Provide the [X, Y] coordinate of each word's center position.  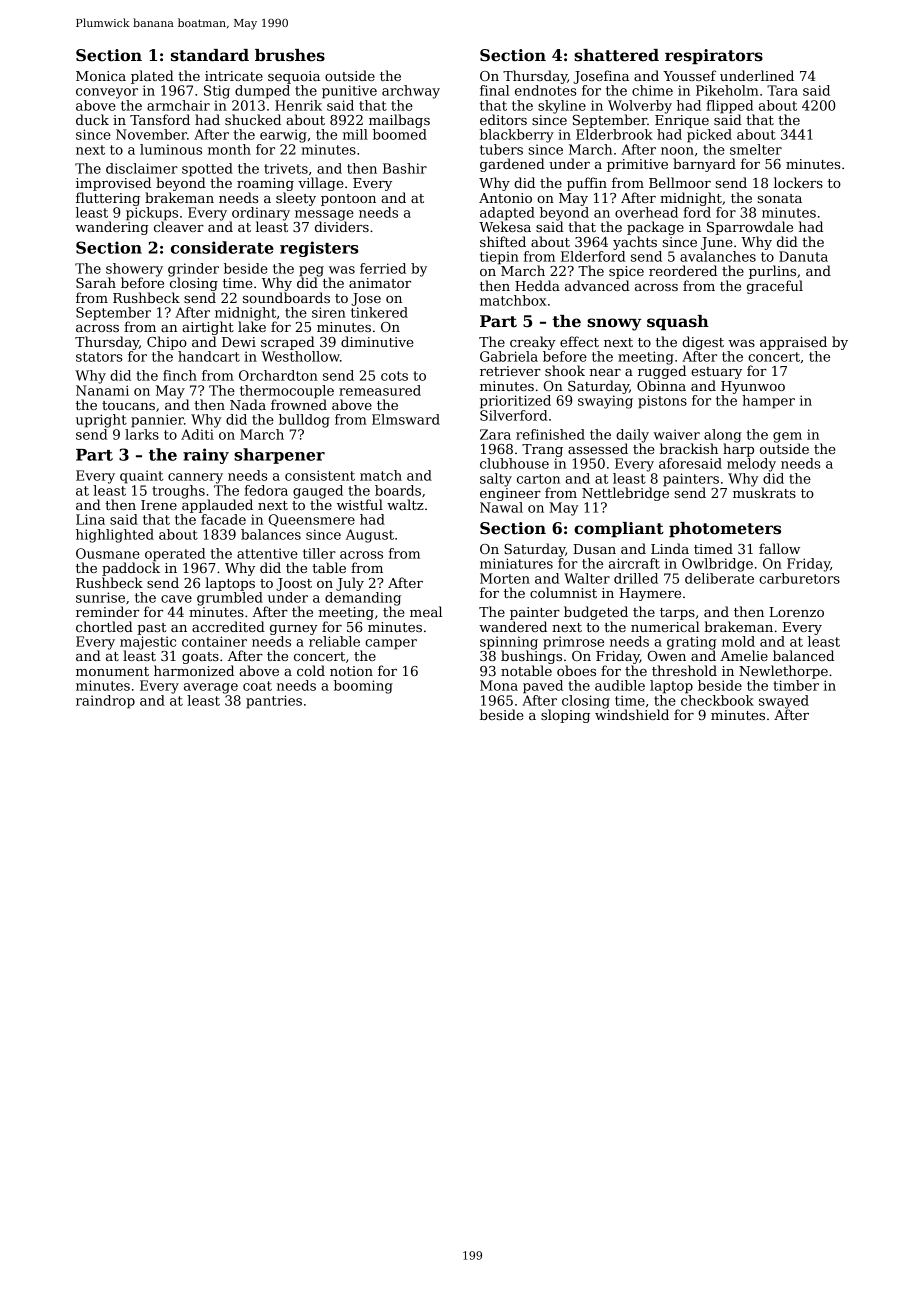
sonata [780, 198]
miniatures [516, 563]
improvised [113, 184]
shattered [616, 55]
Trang [542, 450]
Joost [294, 584]
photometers [725, 530]
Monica [101, 76]
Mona [499, 685]
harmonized [194, 670]
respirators [714, 57]
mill [355, 134]
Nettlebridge [625, 494]
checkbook [717, 700]
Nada [248, 404]
